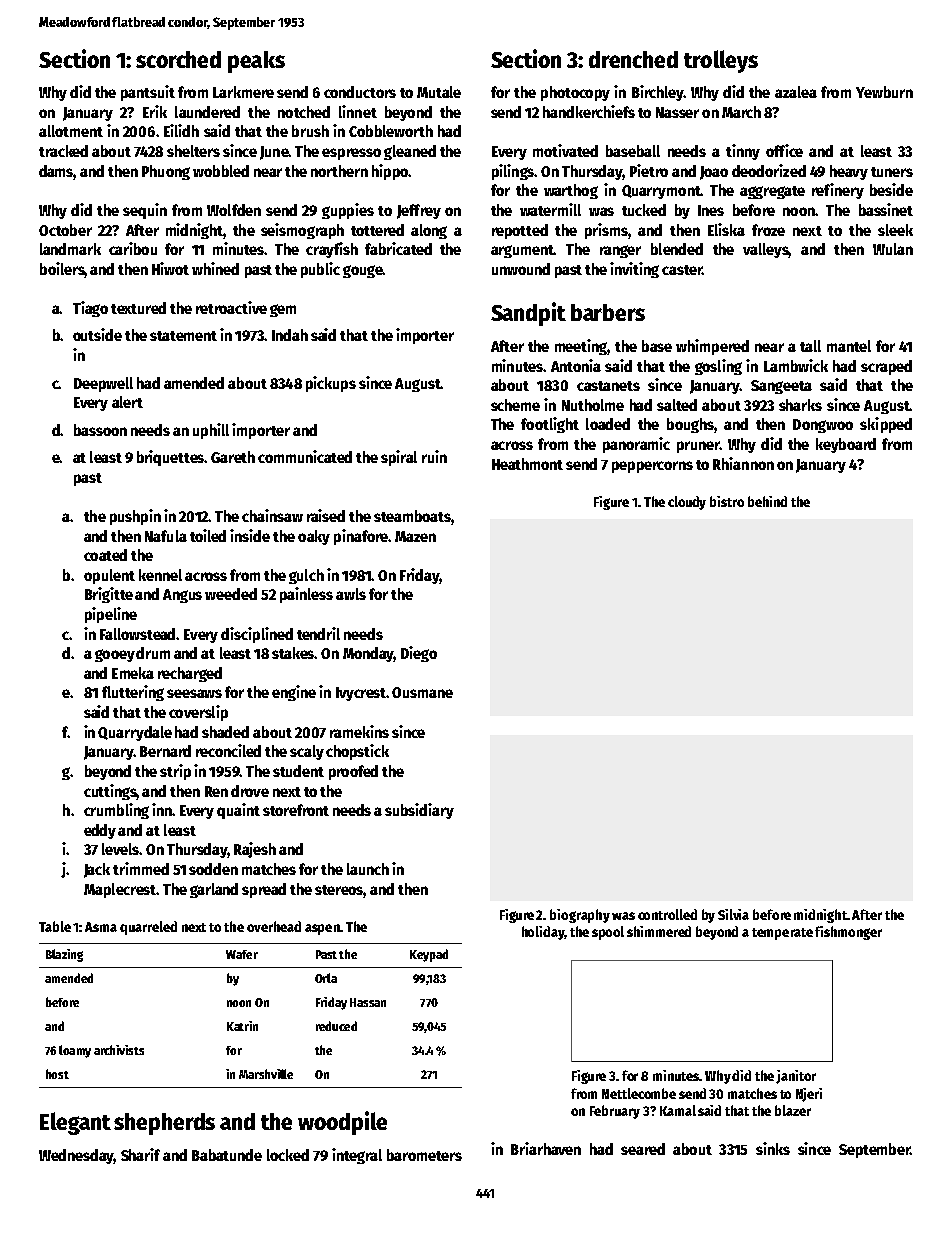 This page has width=952, height=1233. I want to click on landmark, so click(70, 249).
